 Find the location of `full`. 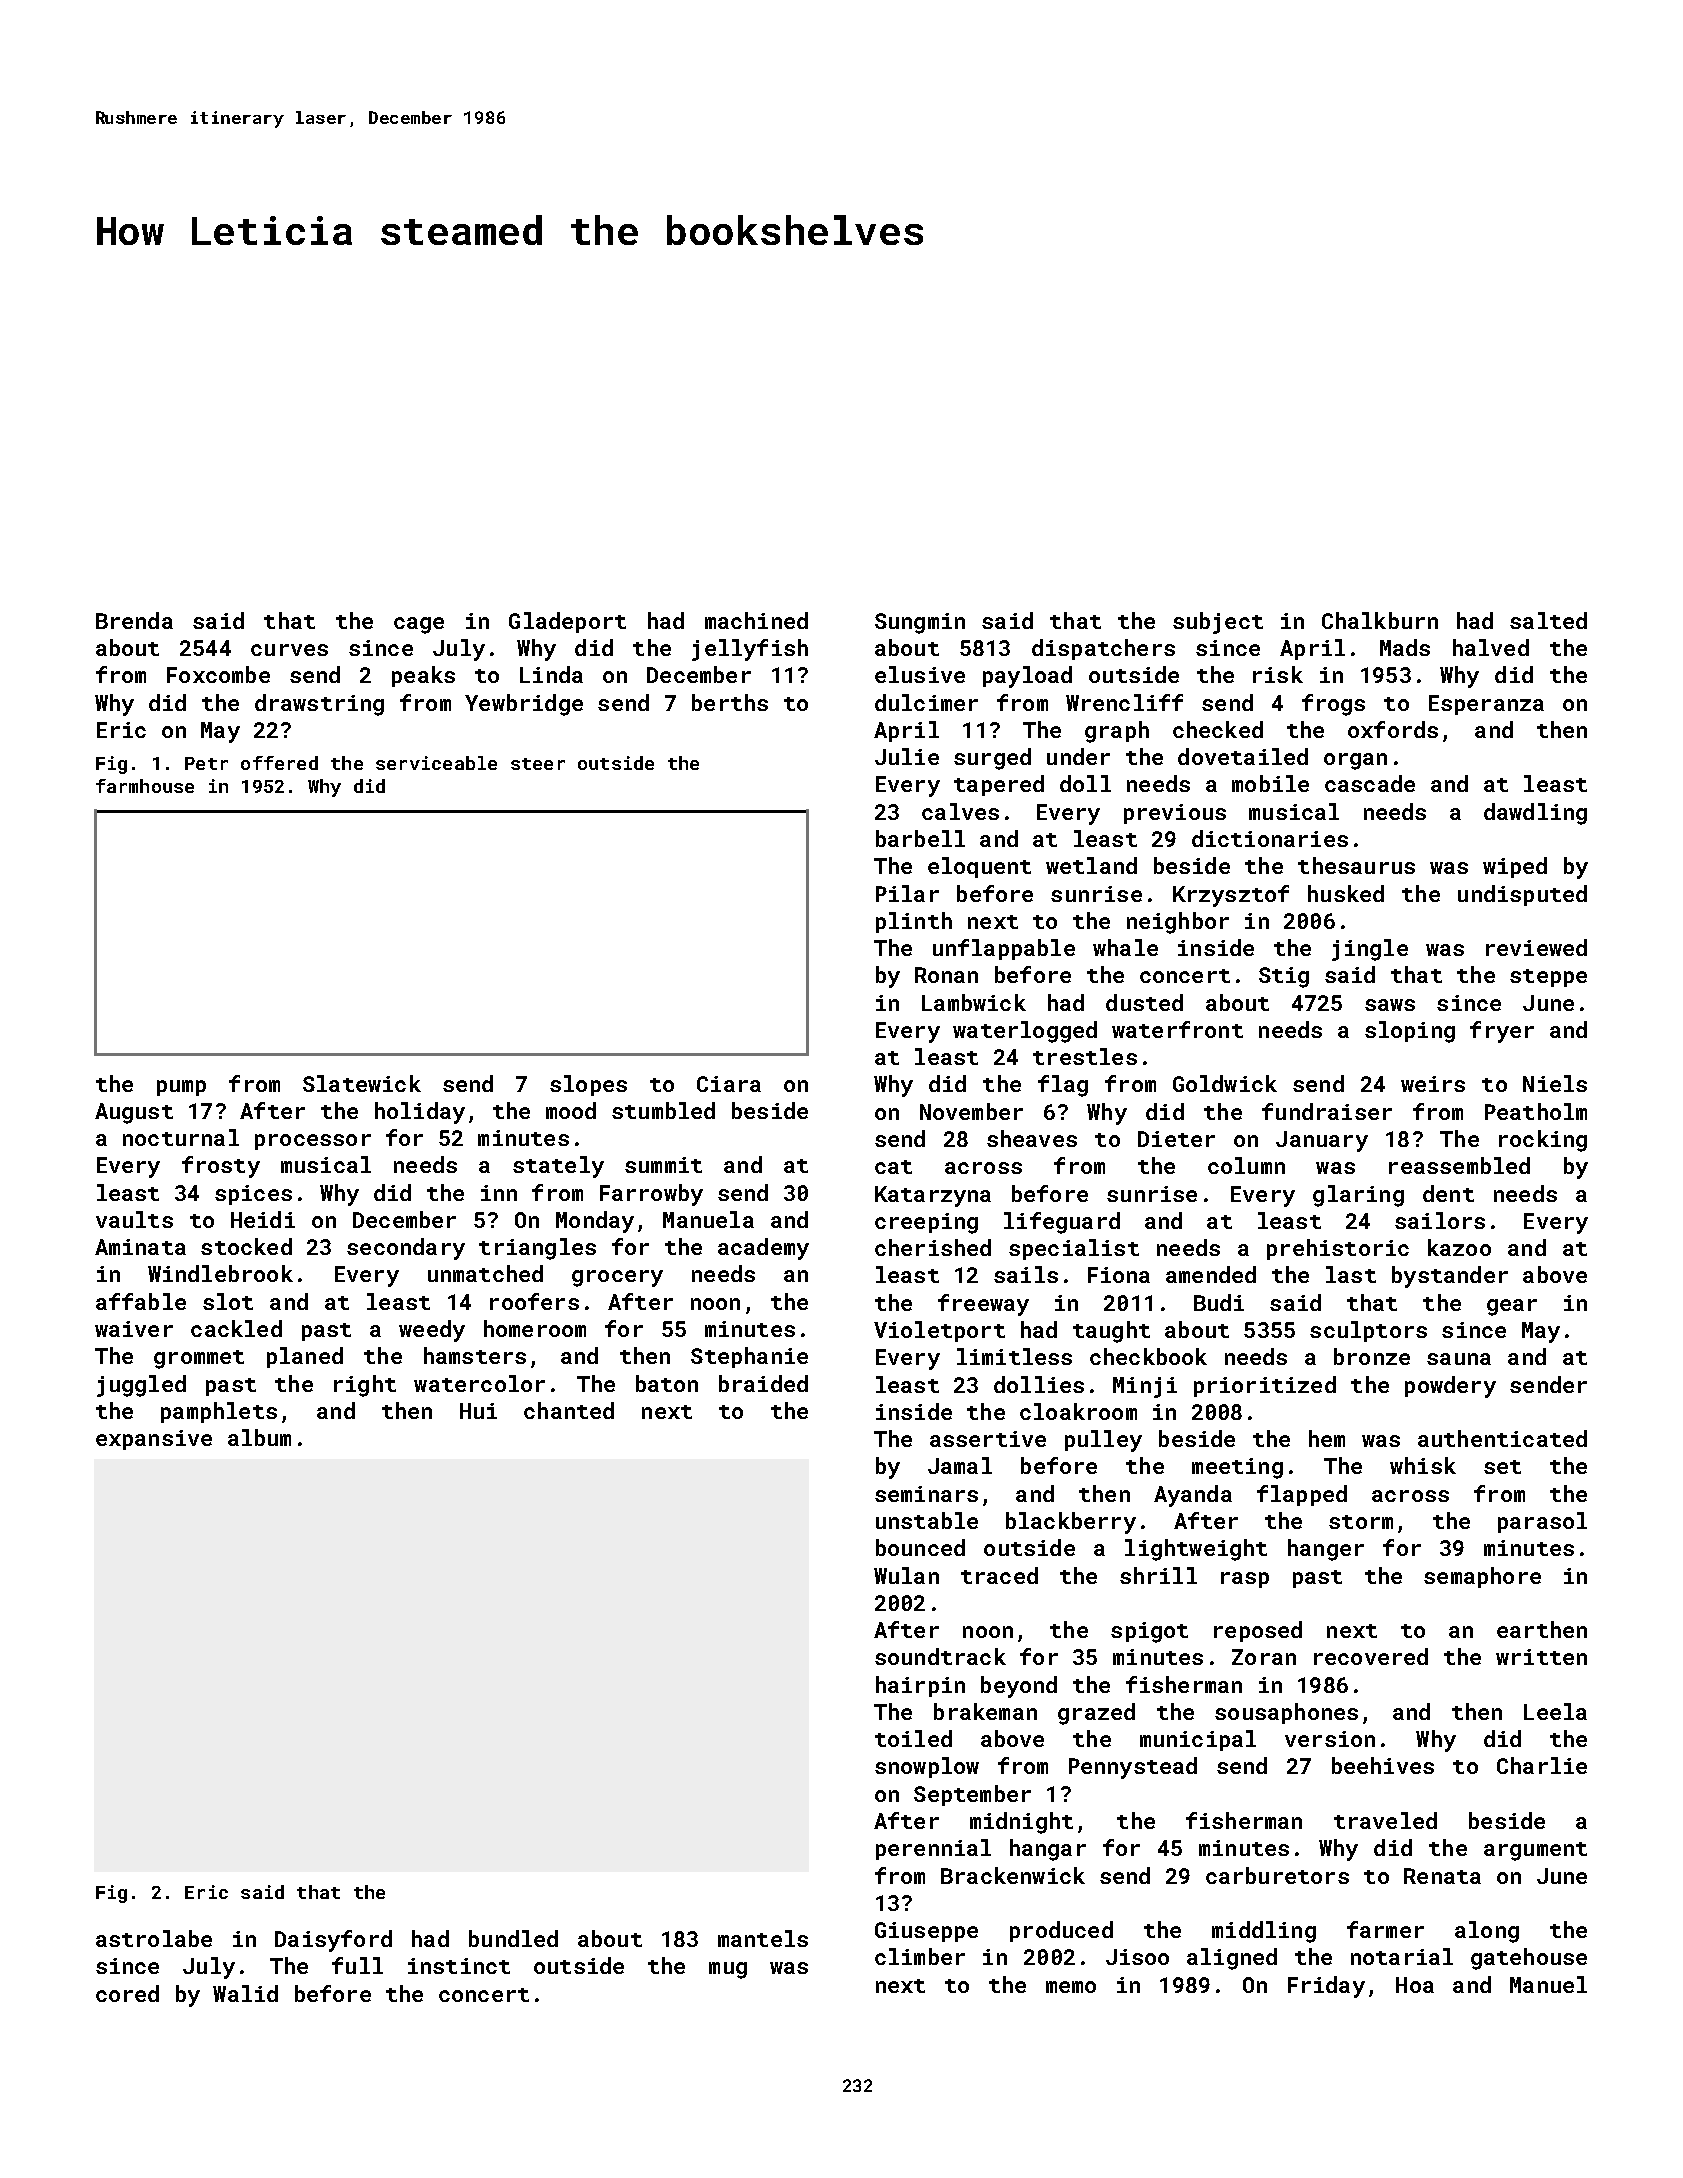

full is located at coordinates (357, 1965).
